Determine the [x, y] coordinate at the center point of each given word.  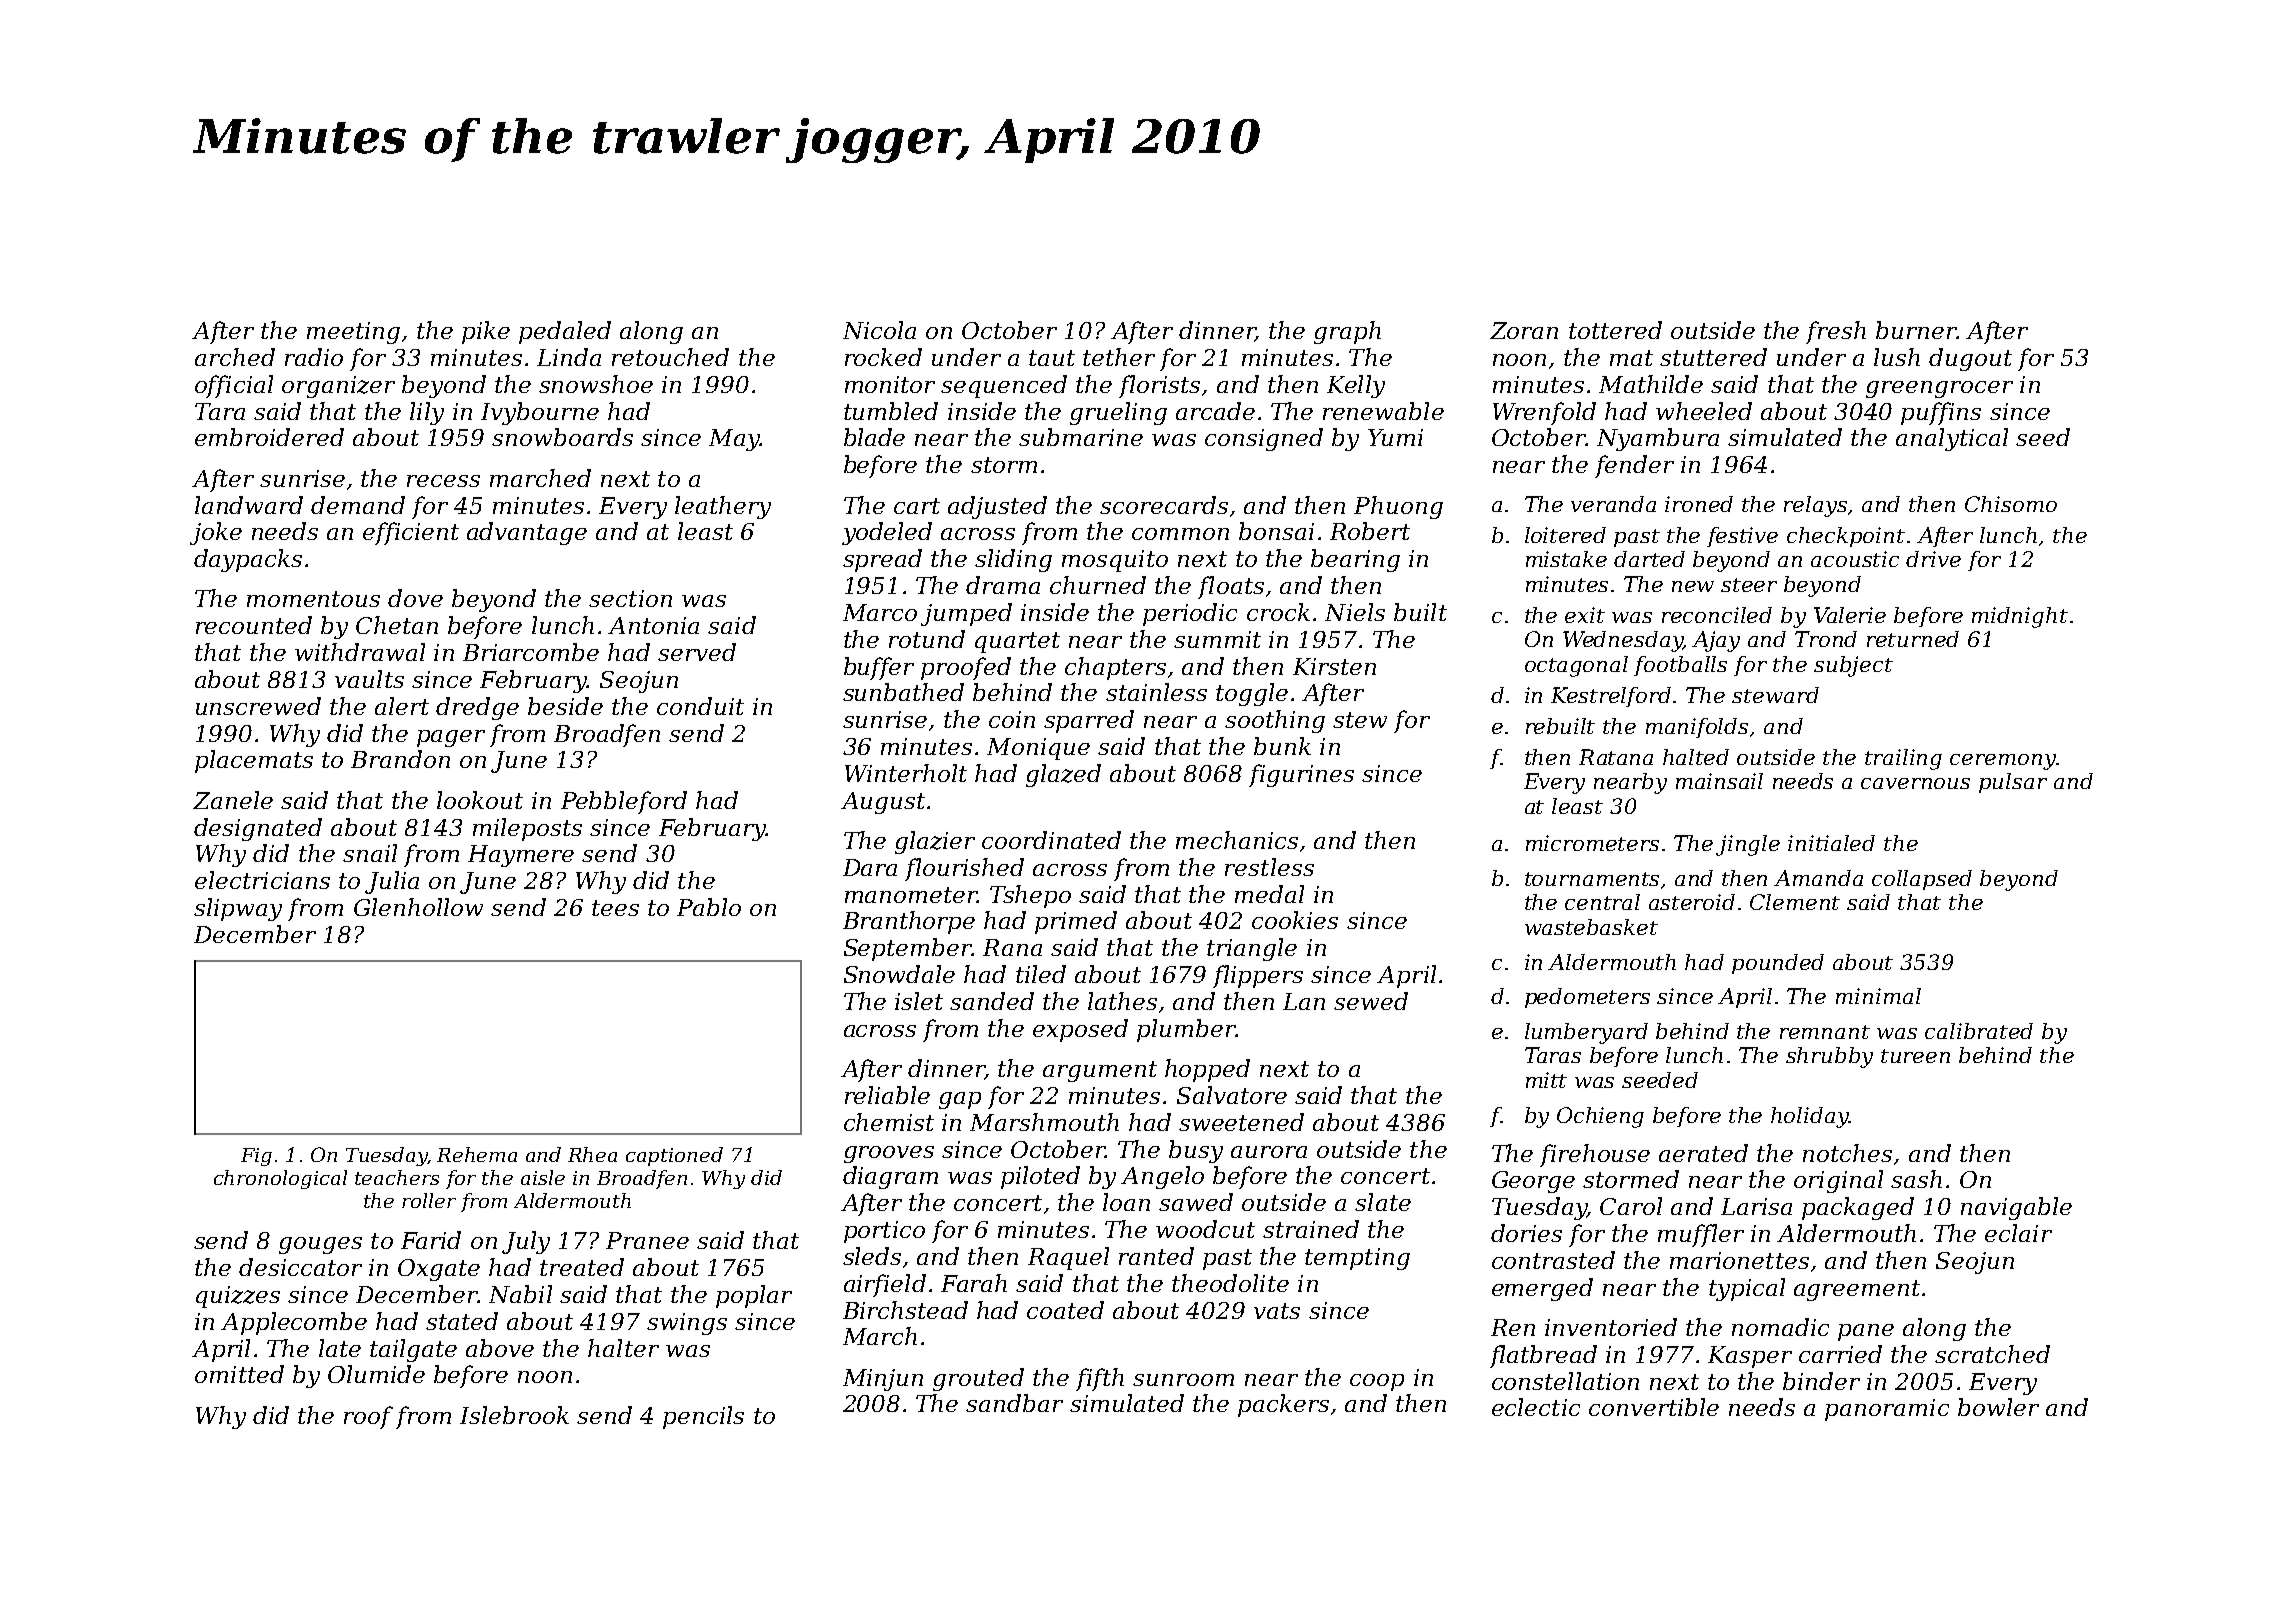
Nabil [520, 1294]
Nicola [879, 330]
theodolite [1230, 1283]
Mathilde [1651, 384]
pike [486, 332]
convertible [1654, 1407]
